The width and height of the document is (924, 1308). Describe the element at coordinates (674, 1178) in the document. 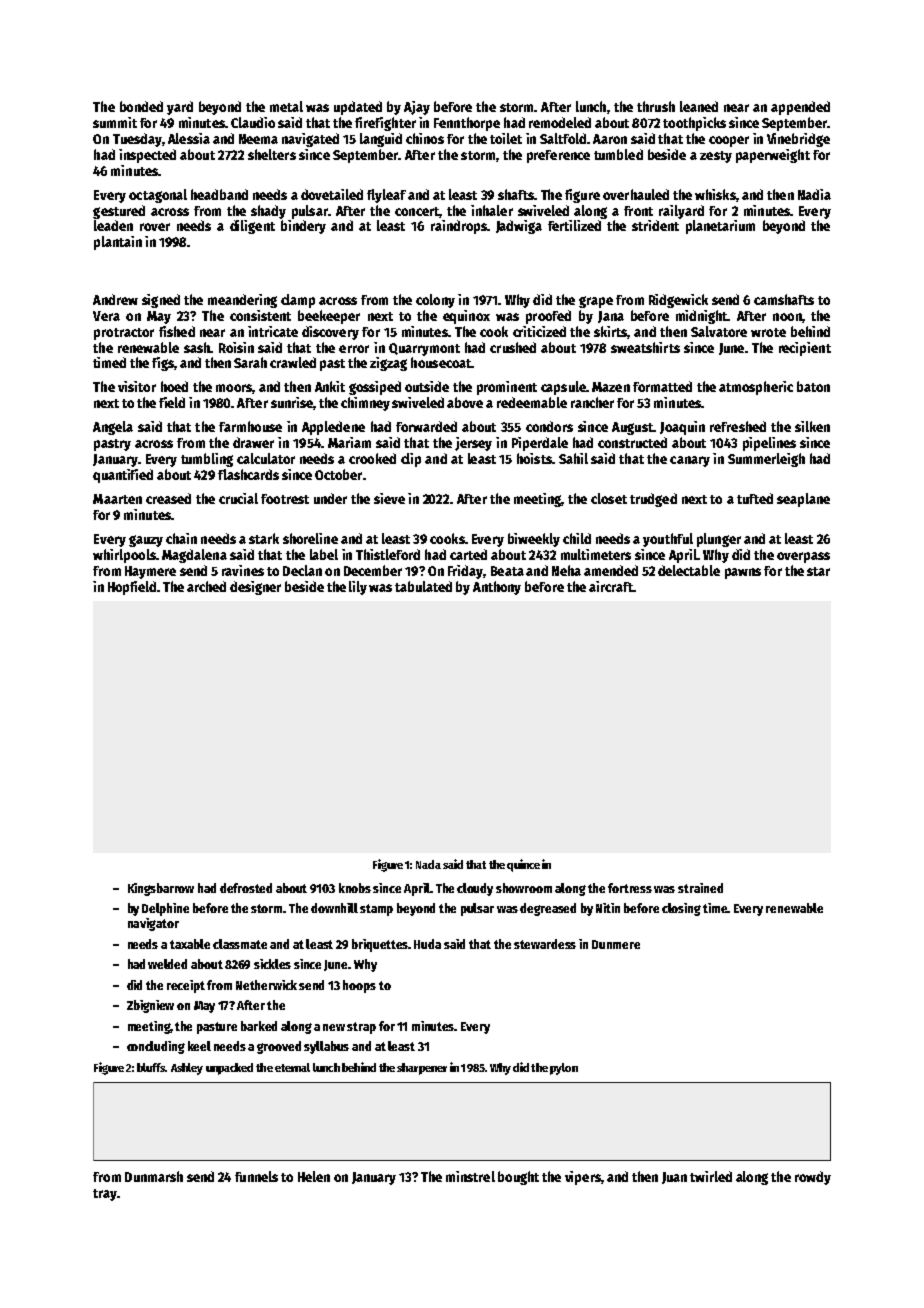

I see `Juan` at that location.
